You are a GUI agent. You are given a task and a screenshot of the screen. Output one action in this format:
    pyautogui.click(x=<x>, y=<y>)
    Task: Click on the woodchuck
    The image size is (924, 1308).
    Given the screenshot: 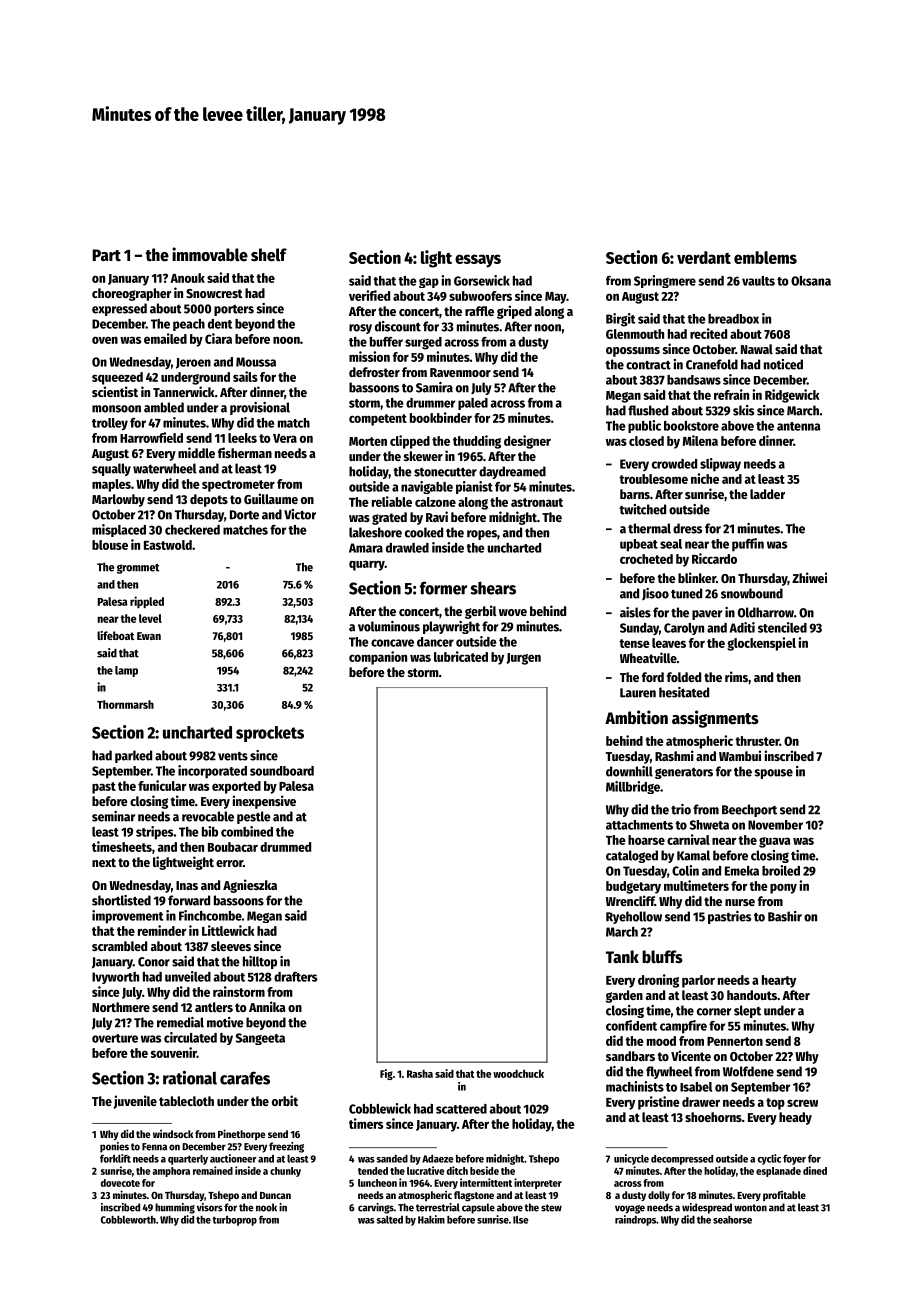 What is the action you would take?
    pyautogui.click(x=518, y=1073)
